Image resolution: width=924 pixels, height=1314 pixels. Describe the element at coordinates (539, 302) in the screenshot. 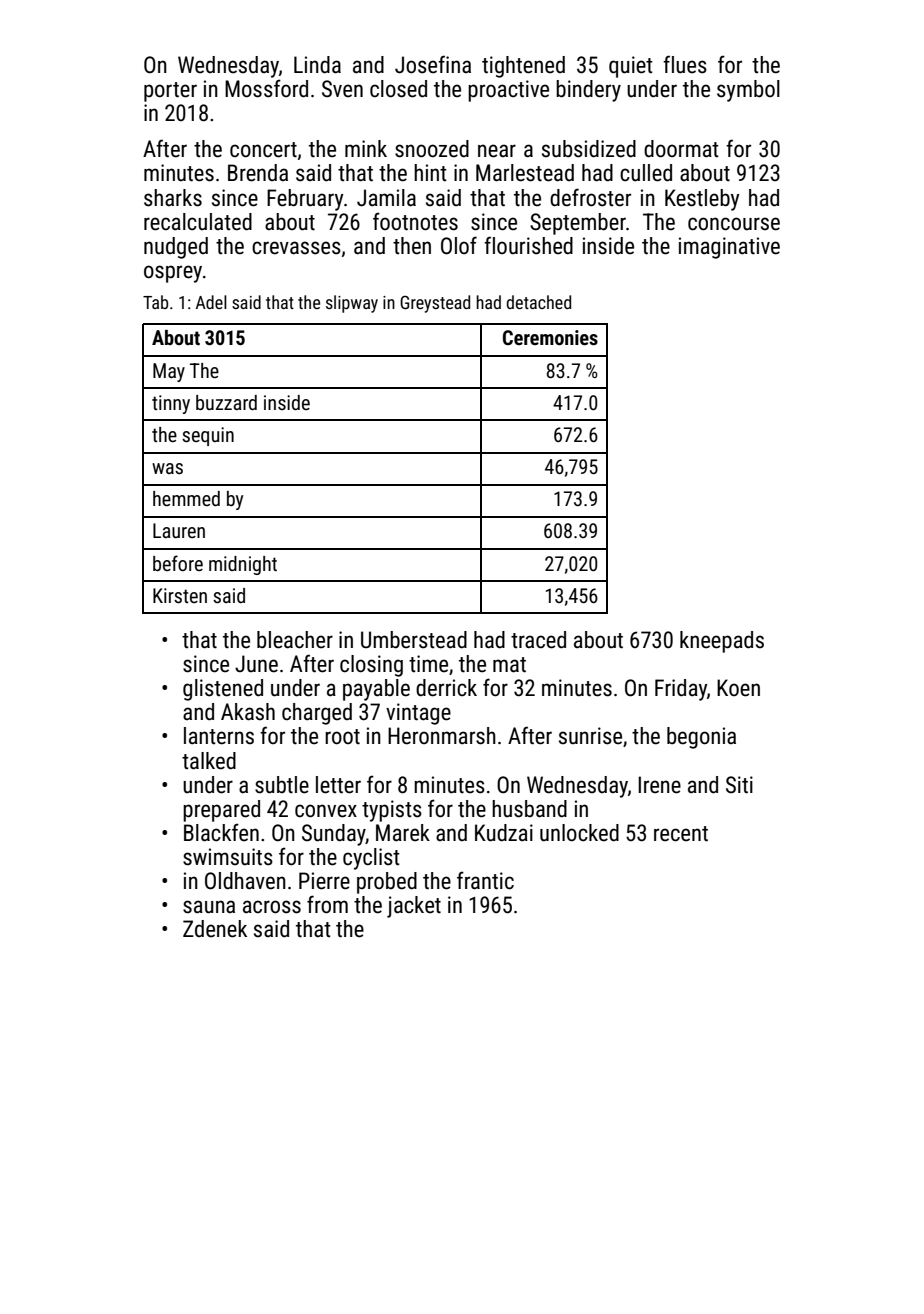

I see `detached` at that location.
